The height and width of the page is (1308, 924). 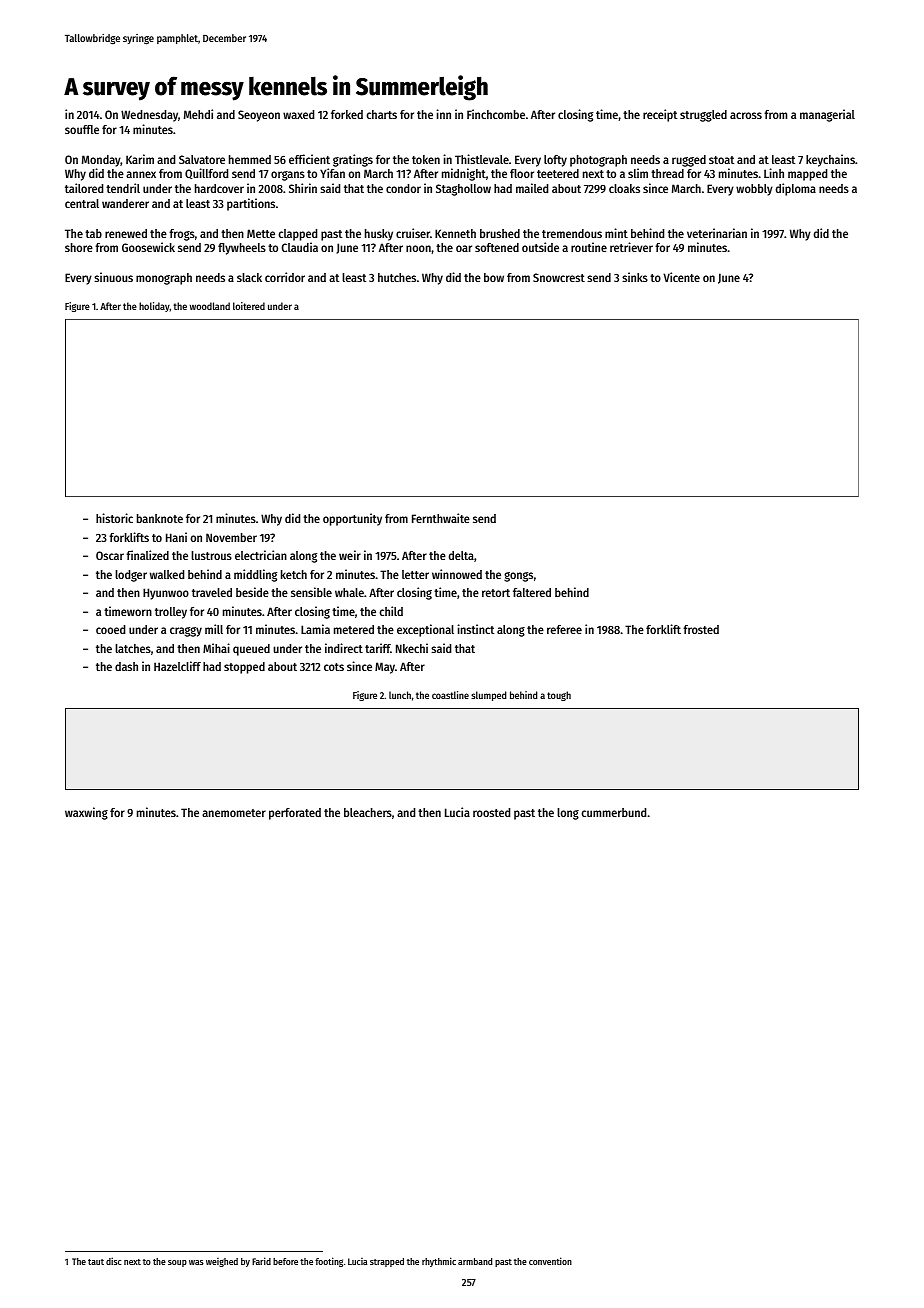 What do you see at coordinates (613, 812) in the page?
I see `cummerbund` at bounding box center [613, 812].
